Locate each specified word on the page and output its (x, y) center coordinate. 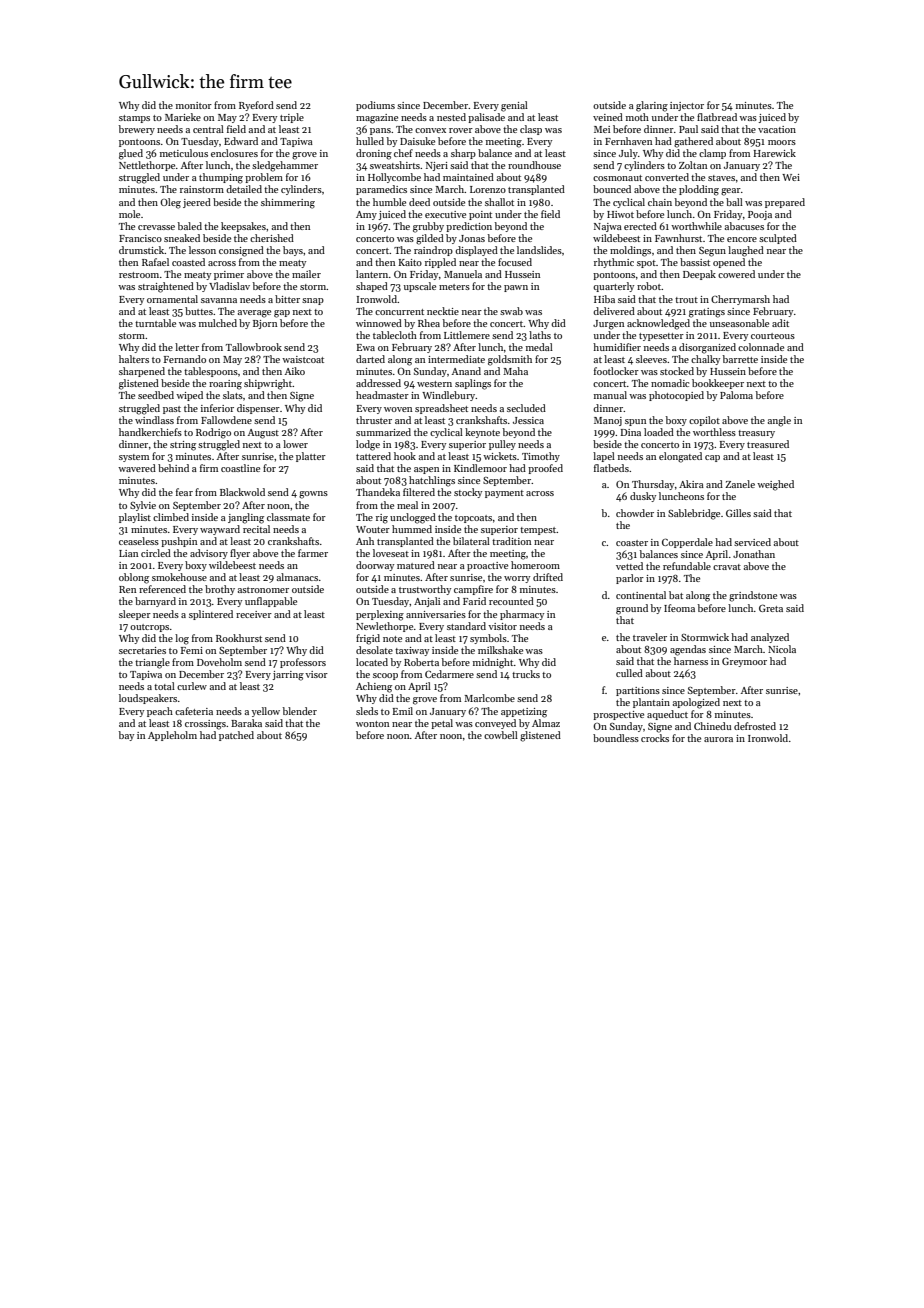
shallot (499, 202)
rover (461, 130)
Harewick (775, 153)
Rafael (155, 262)
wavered (137, 468)
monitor (194, 105)
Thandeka (378, 492)
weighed (775, 485)
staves (721, 178)
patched (236, 736)
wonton (372, 724)
